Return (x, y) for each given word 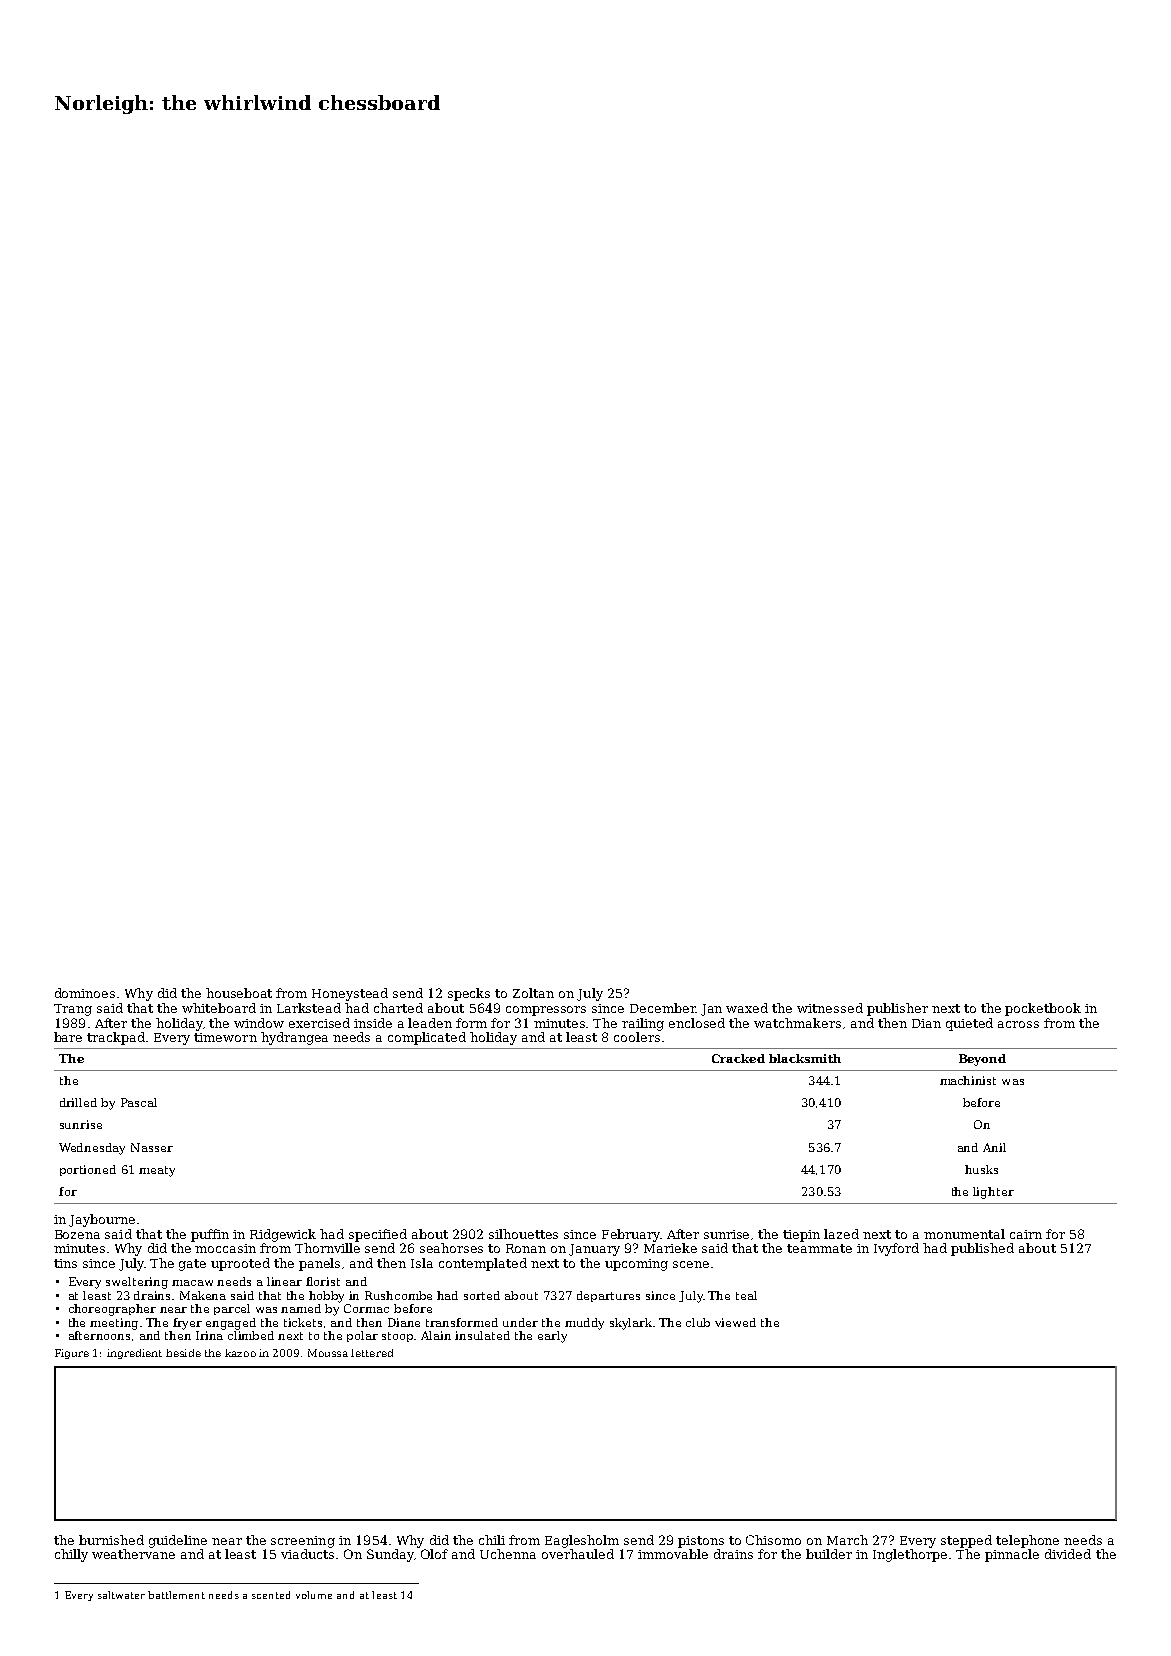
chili (492, 1540)
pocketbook (1043, 1009)
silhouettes (523, 1234)
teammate (819, 1248)
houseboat (239, 993)
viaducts (307, 1554)
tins (65, 1263)
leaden (430, 1023)
